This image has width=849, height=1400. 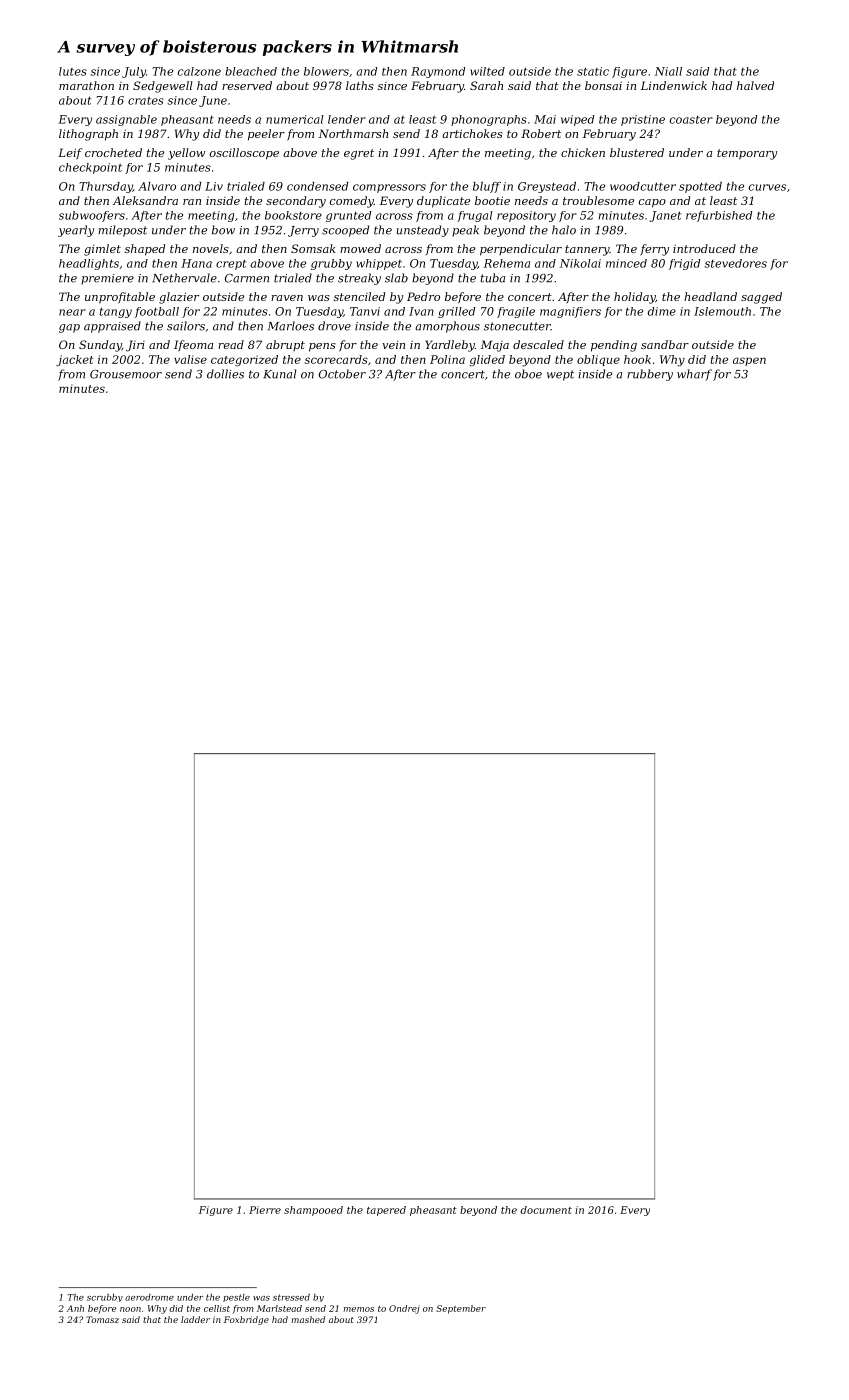 I want to click on Pierre, so click(x=265, y=1210).
